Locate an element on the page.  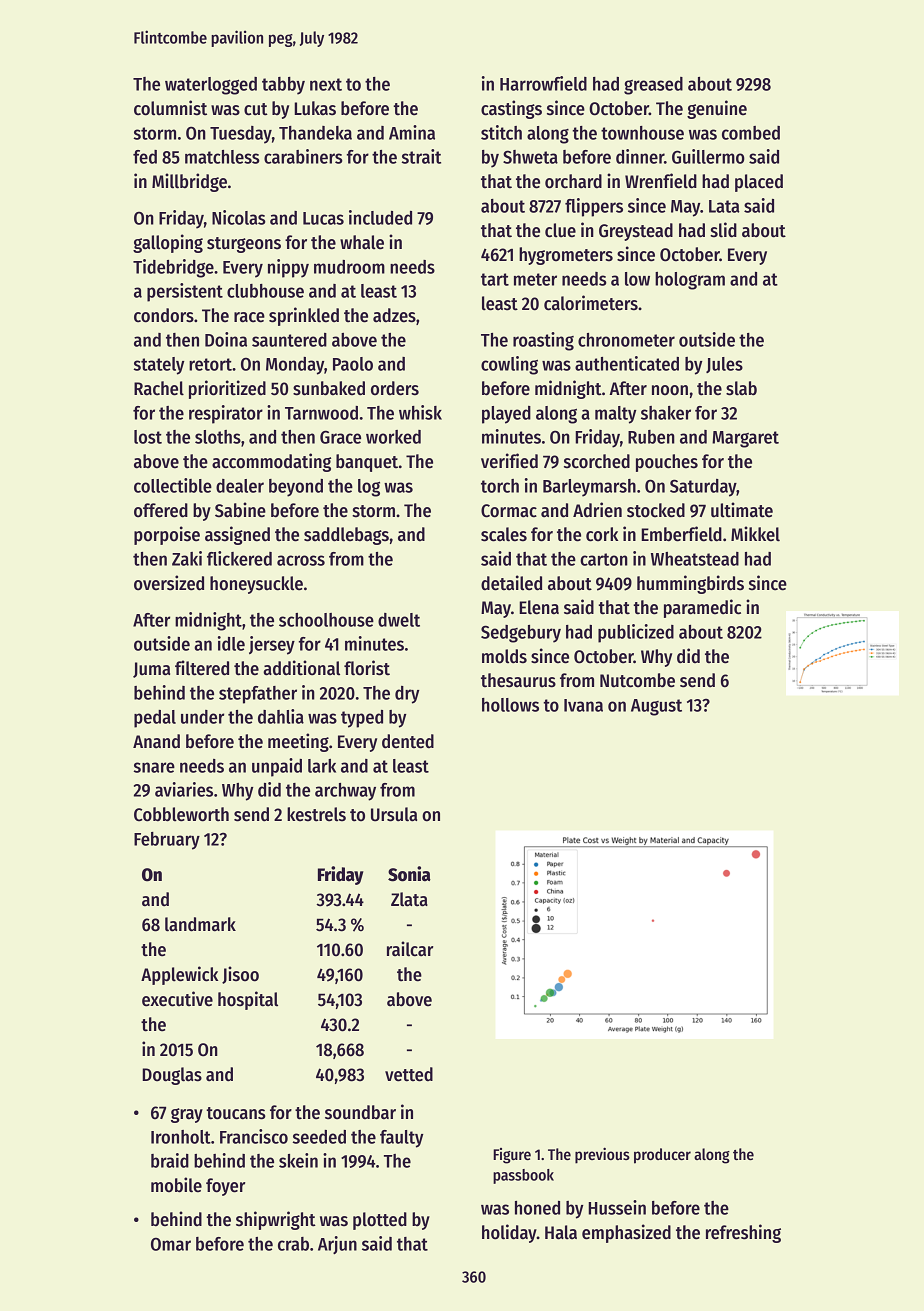
producer is located at coordinates (662, 1156).
